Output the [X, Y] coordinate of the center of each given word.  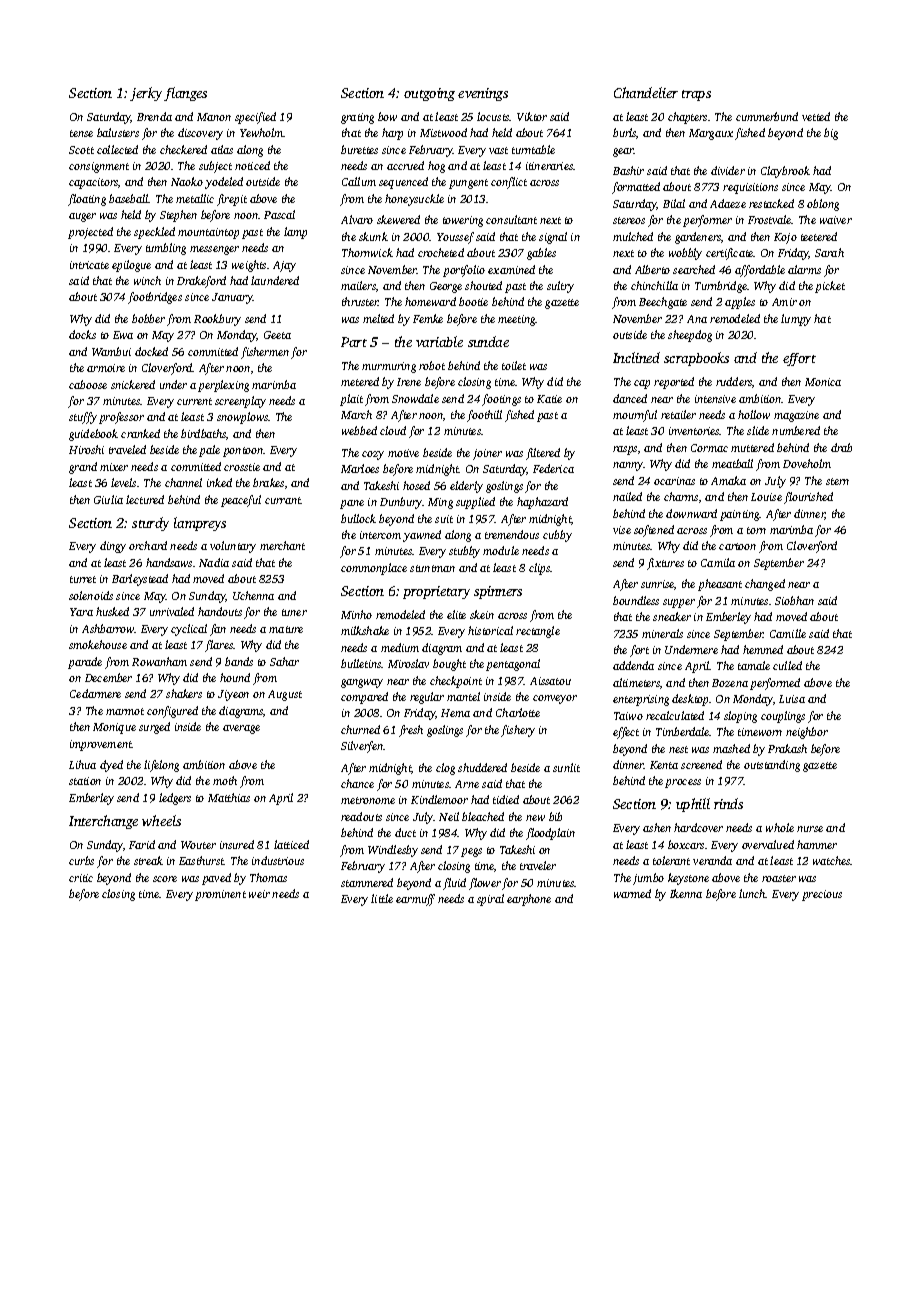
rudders [734, 381]
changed [765, 585]
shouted [483, 285]
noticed [252, 165]
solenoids [91, 595]
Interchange [103, 822]
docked [151, 351]
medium [400, 647]
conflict [509, 183]
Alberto [652, 269]
